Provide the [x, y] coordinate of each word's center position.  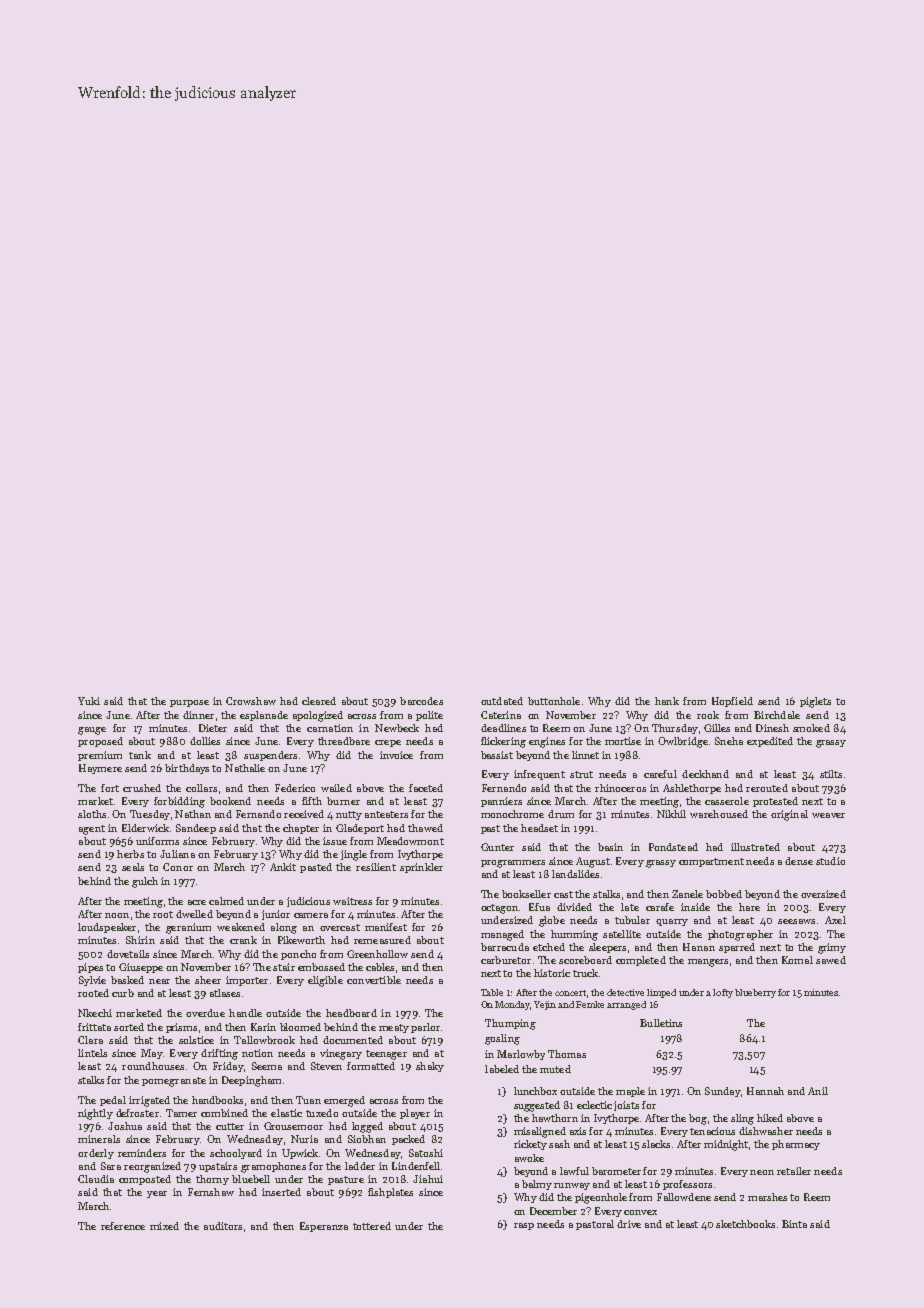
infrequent [539, 775]
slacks [656, 1144]
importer [247, 981]
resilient [376, 867]
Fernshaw [211, 1192]
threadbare [344, 741]
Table [492, 992]
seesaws [796, 921]
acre [197, 902]
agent [92, 830]
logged [367, 1127]
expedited [770, 742]
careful [660, 774]
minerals [99, 1139]
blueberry [755, 993]
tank [140, 755]
